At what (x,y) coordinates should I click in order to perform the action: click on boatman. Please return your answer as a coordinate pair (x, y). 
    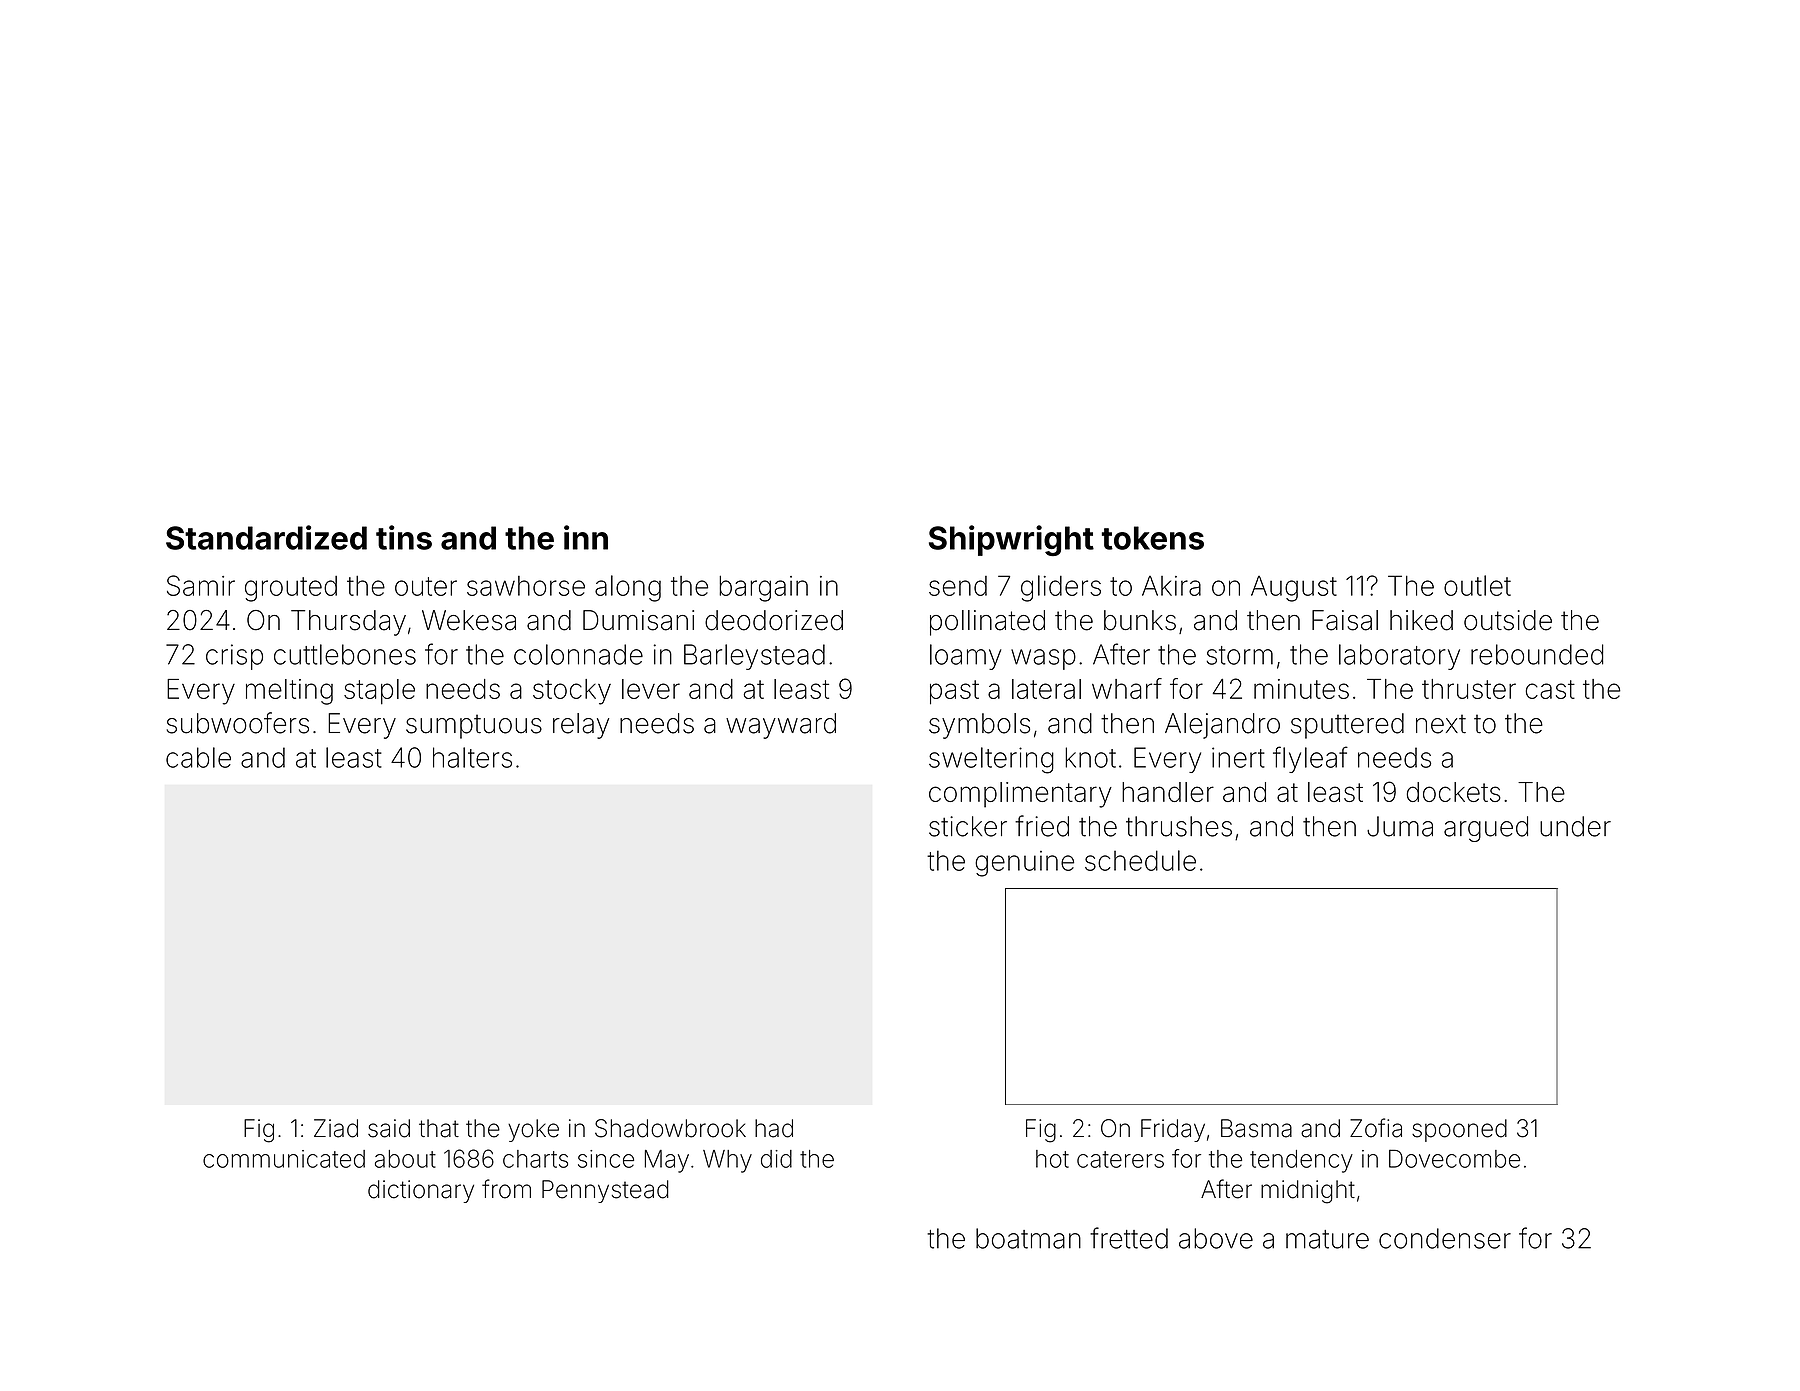
    Looking at the image, I should click on (1028, 1238).
